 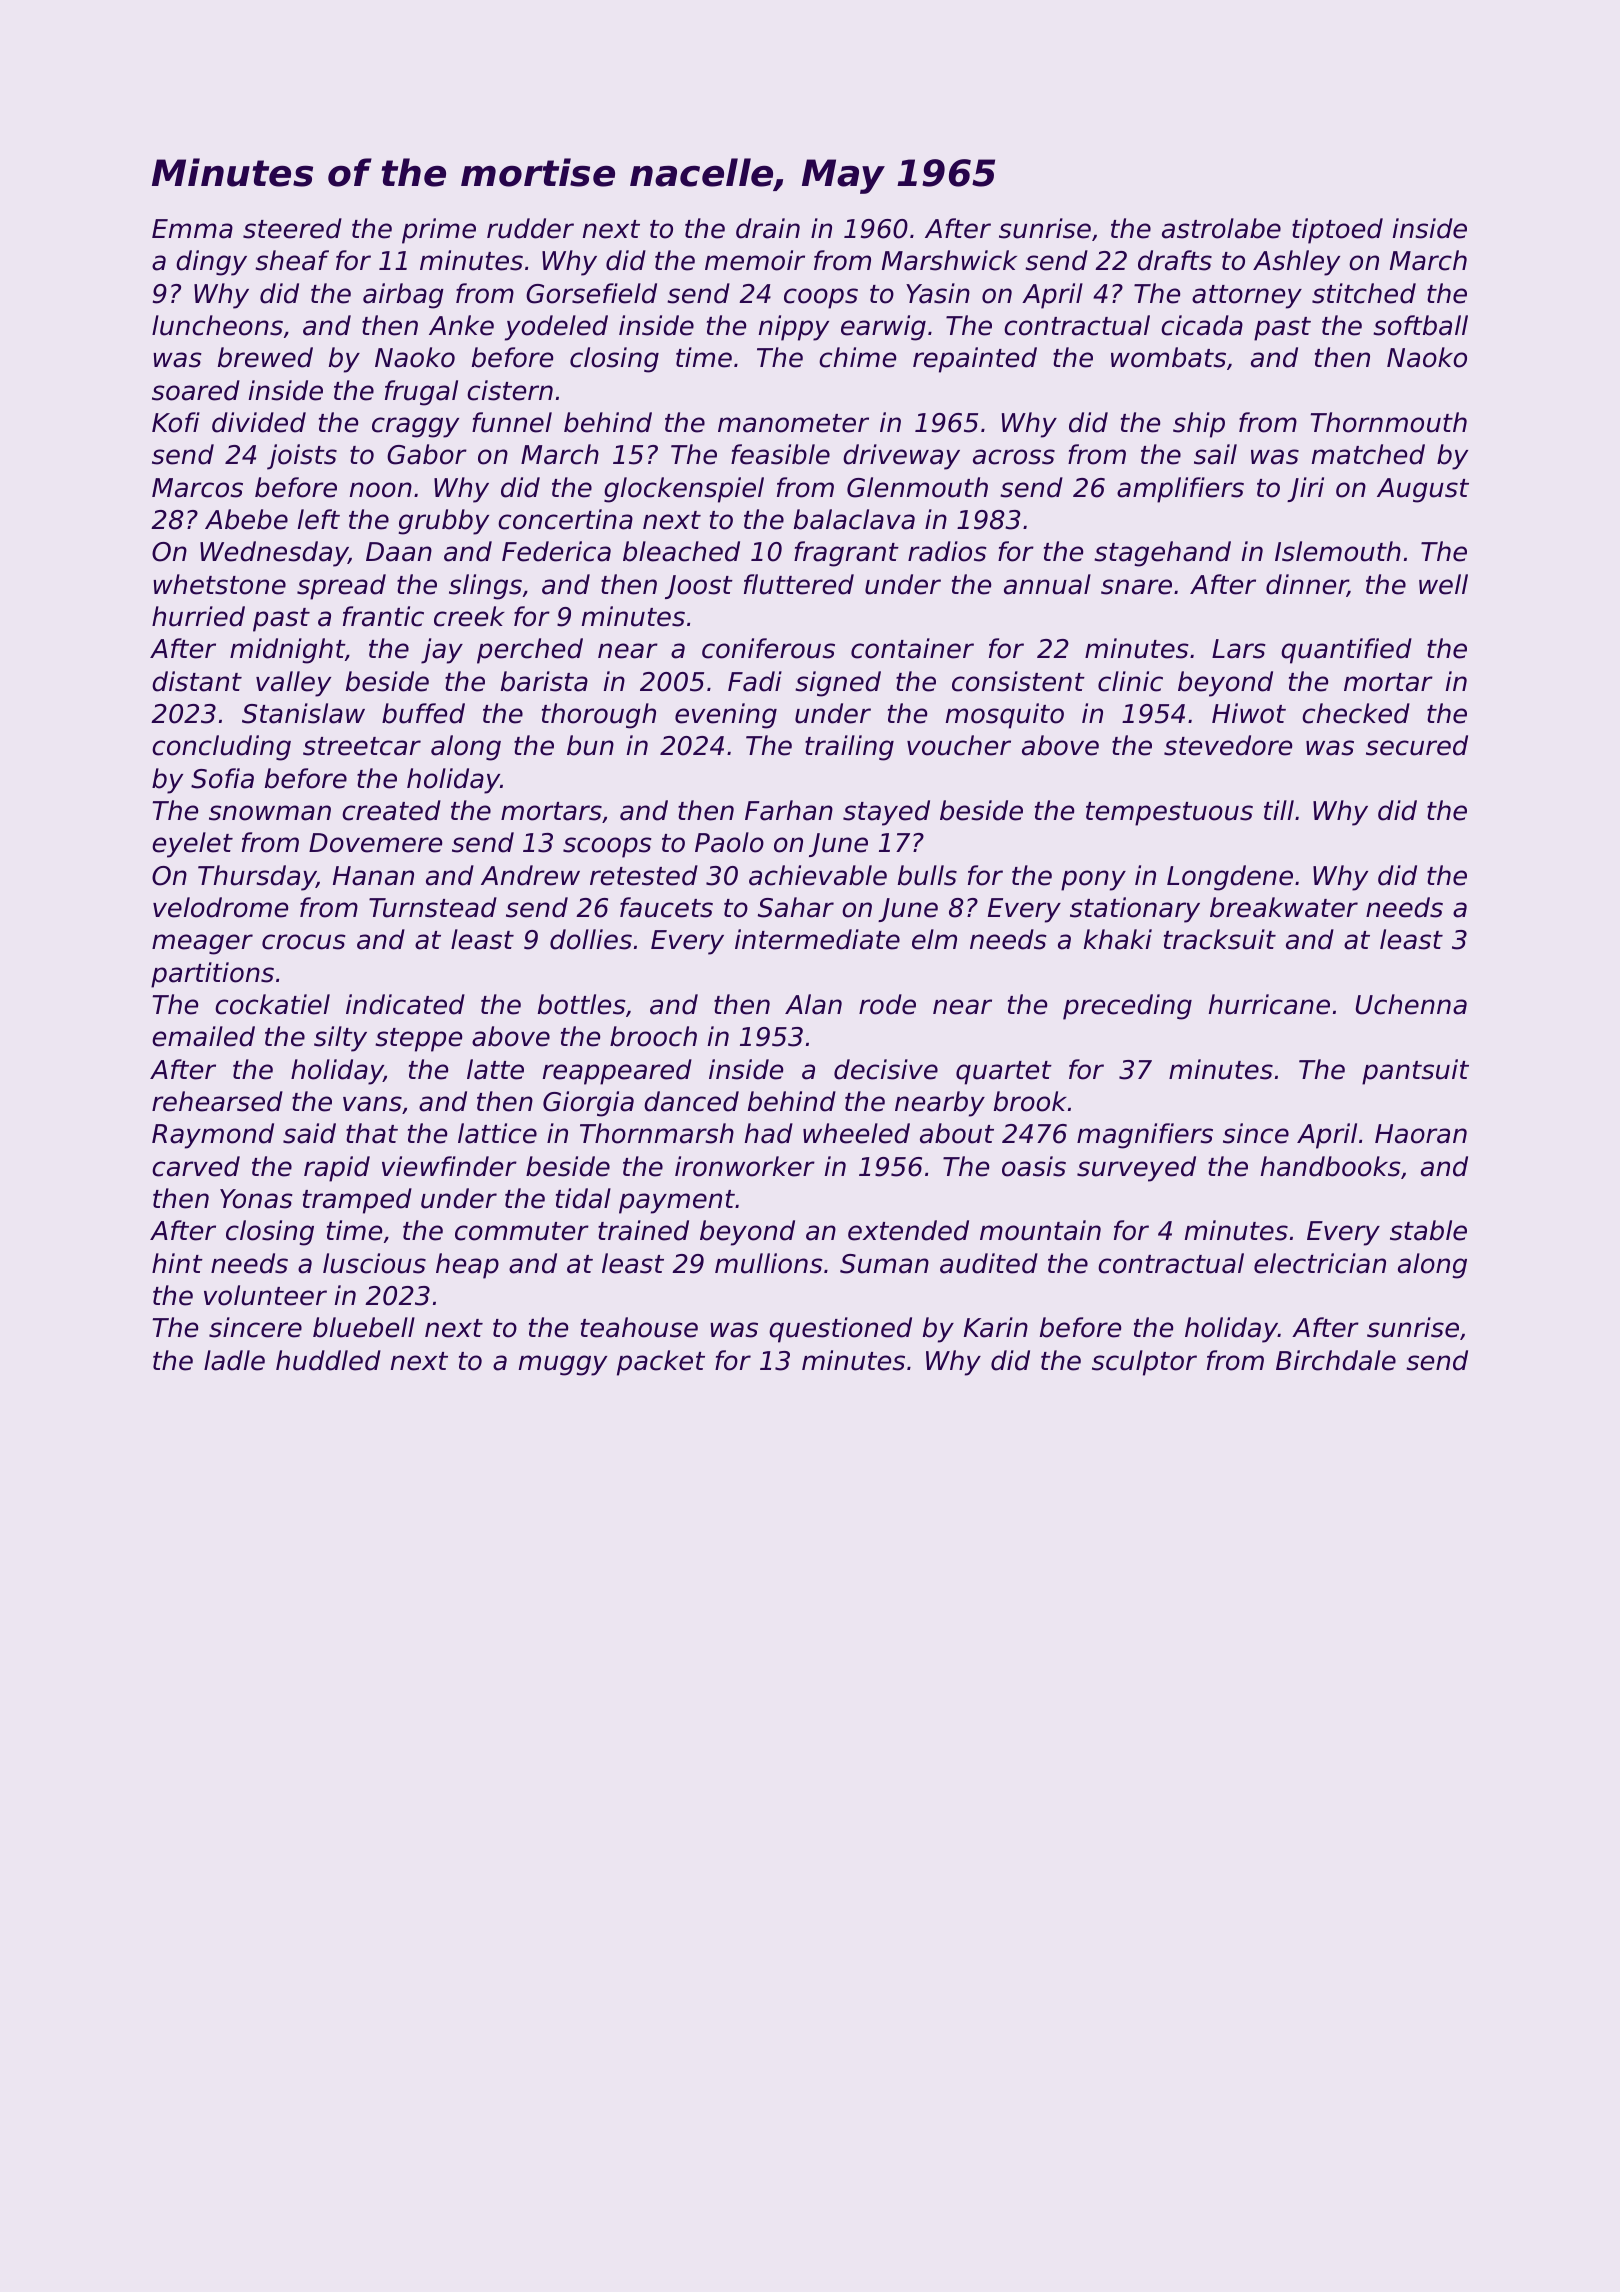 What do you see at coordinates (1127, 1007) in the screenshot?
I see `preceding` at bounding box center [1127, 1007].
